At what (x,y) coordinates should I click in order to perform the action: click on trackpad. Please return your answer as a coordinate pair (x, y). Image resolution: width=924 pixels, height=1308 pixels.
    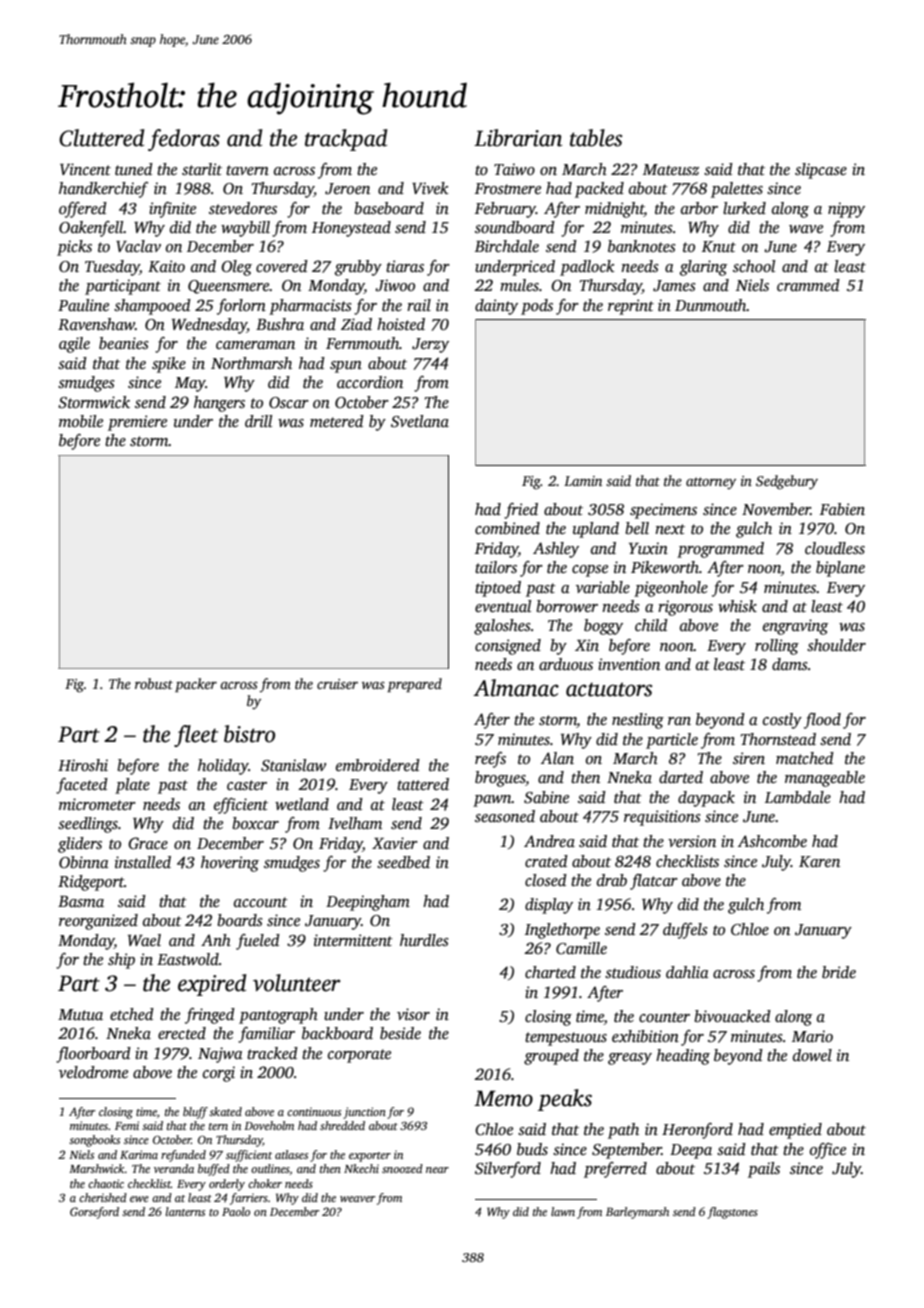
    Looking at the image, I should click on (346, 140).
